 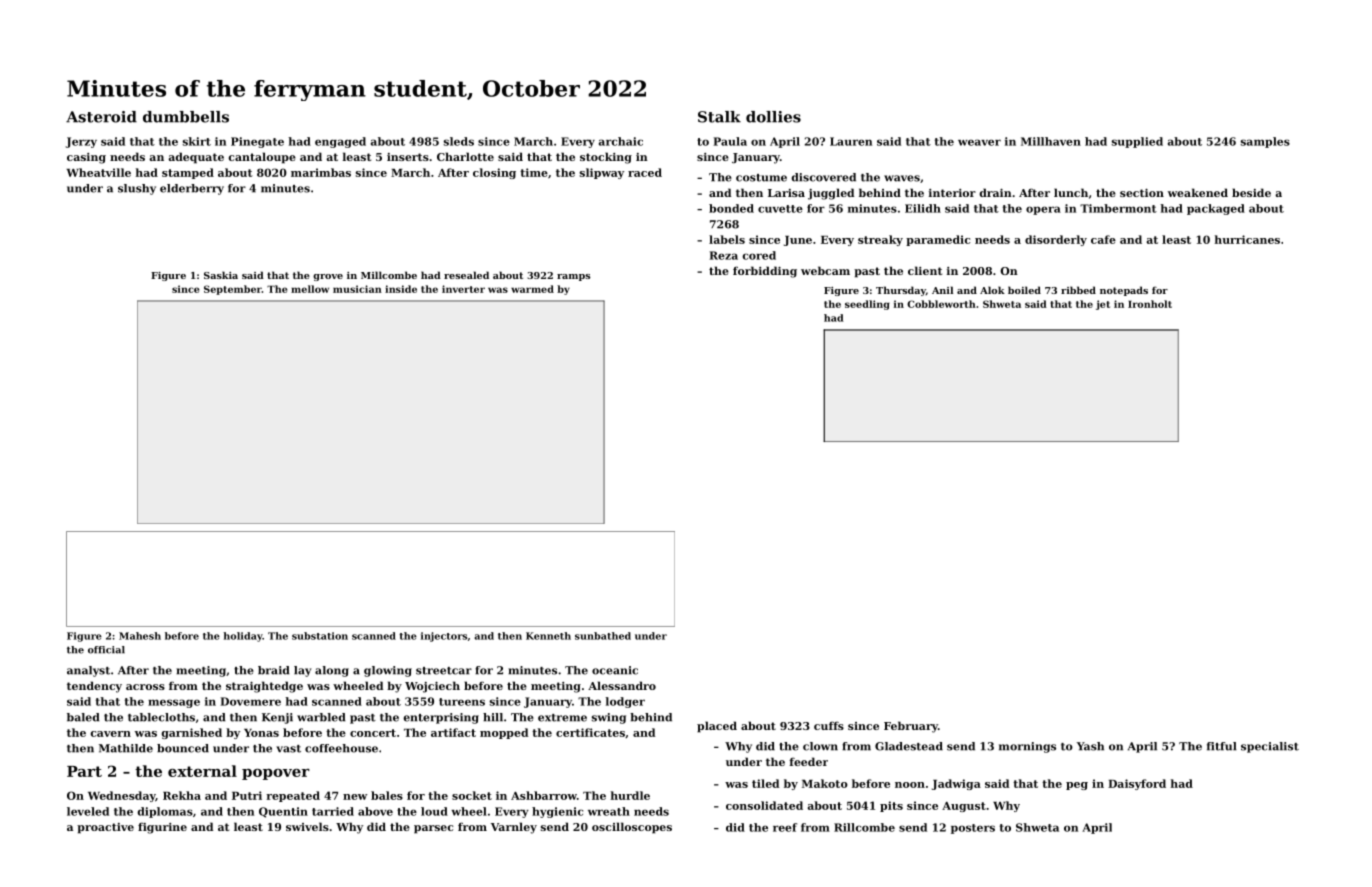 What do you see at coordinates (534, 172) in the screenshot?
I see `time` at bounding box center [534, 172].
